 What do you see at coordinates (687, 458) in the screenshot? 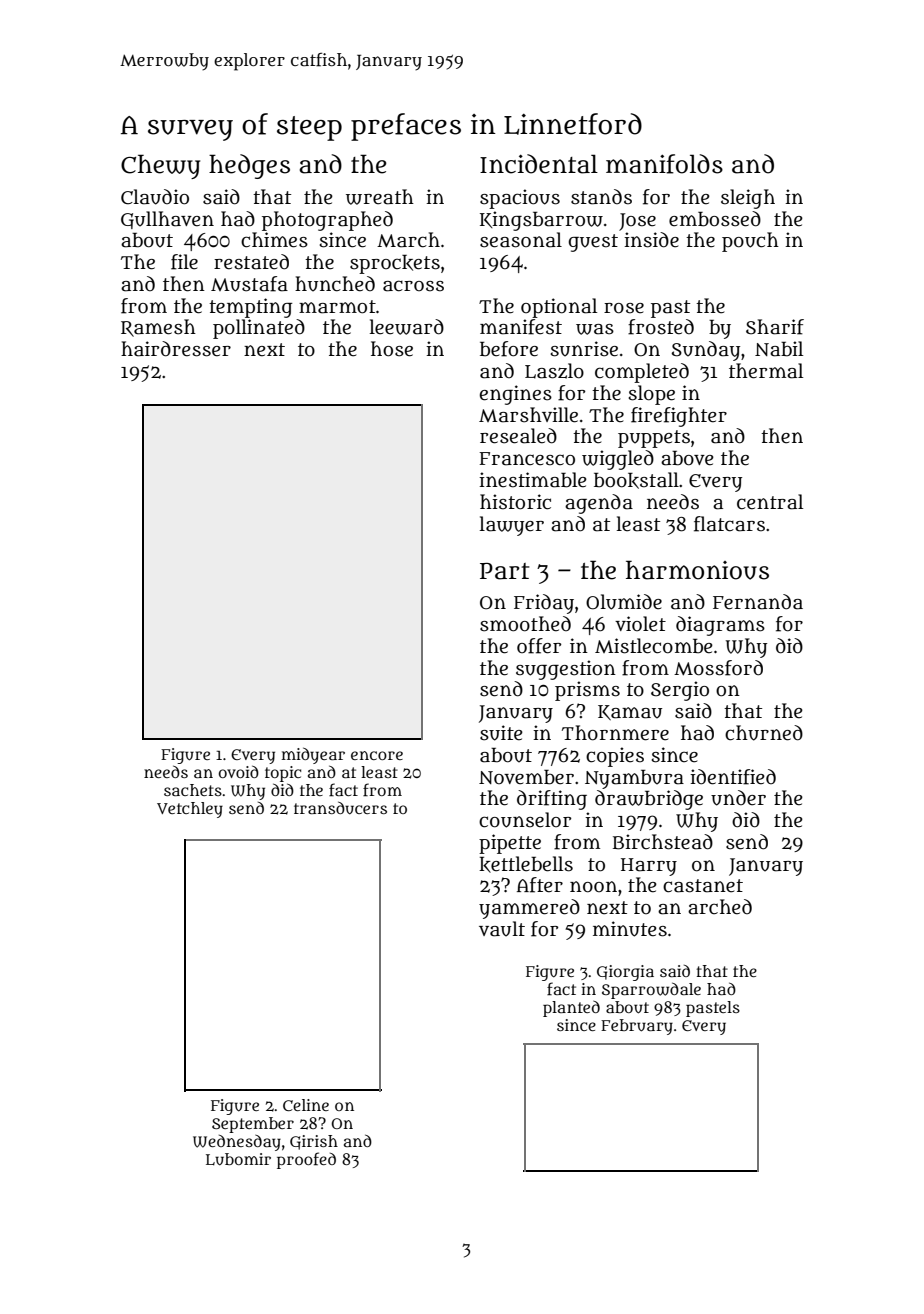
I see `above` at bounding box center [687, 458].
